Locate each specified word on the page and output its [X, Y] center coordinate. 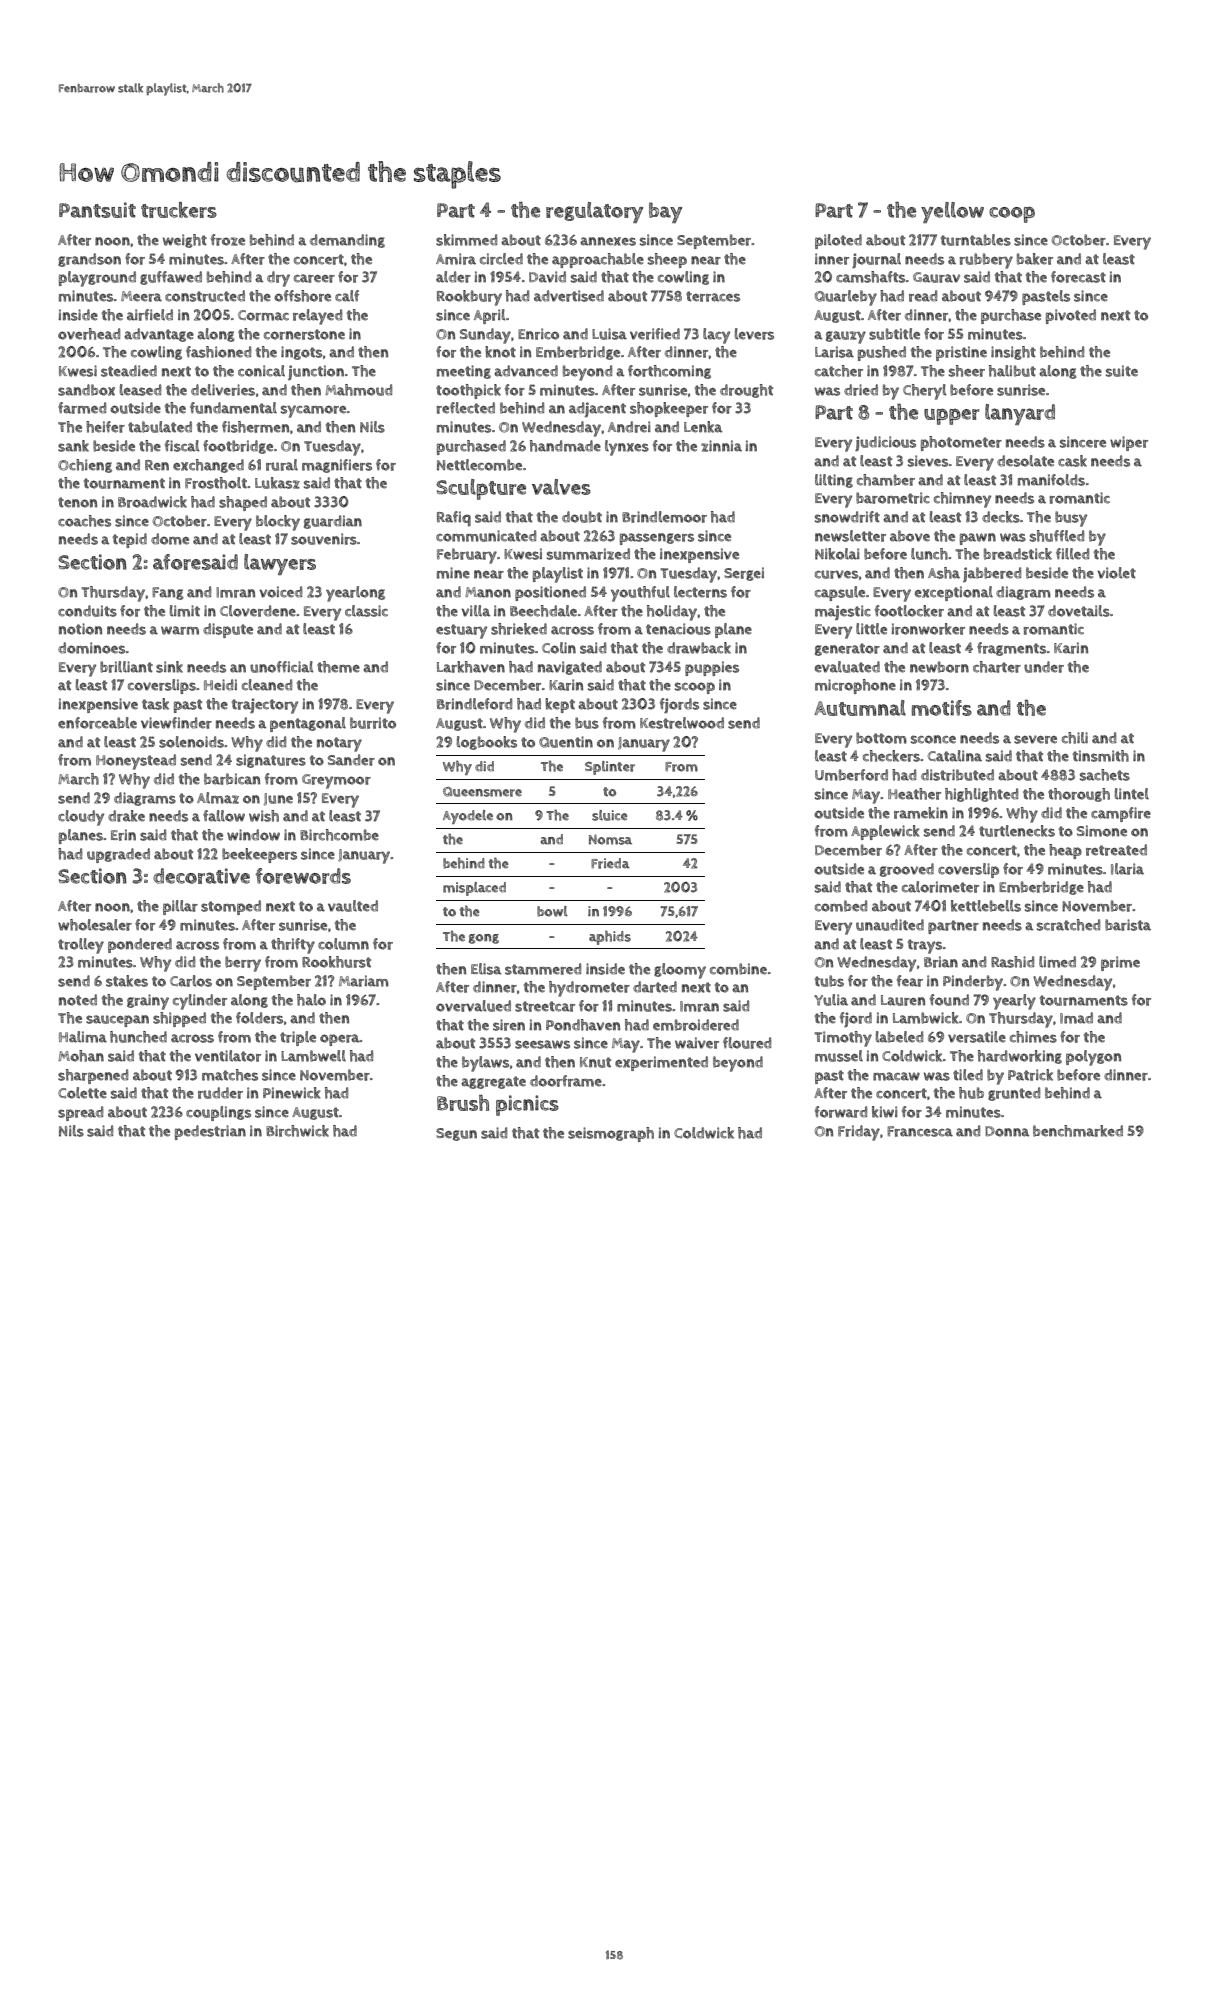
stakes [127, 981]
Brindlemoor [664, 517]
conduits [87, 611]
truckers [179, 210]
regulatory [594, 212]
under [1044, 667]
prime [1120, 963]
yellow [952, 212]
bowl [552, 911]
